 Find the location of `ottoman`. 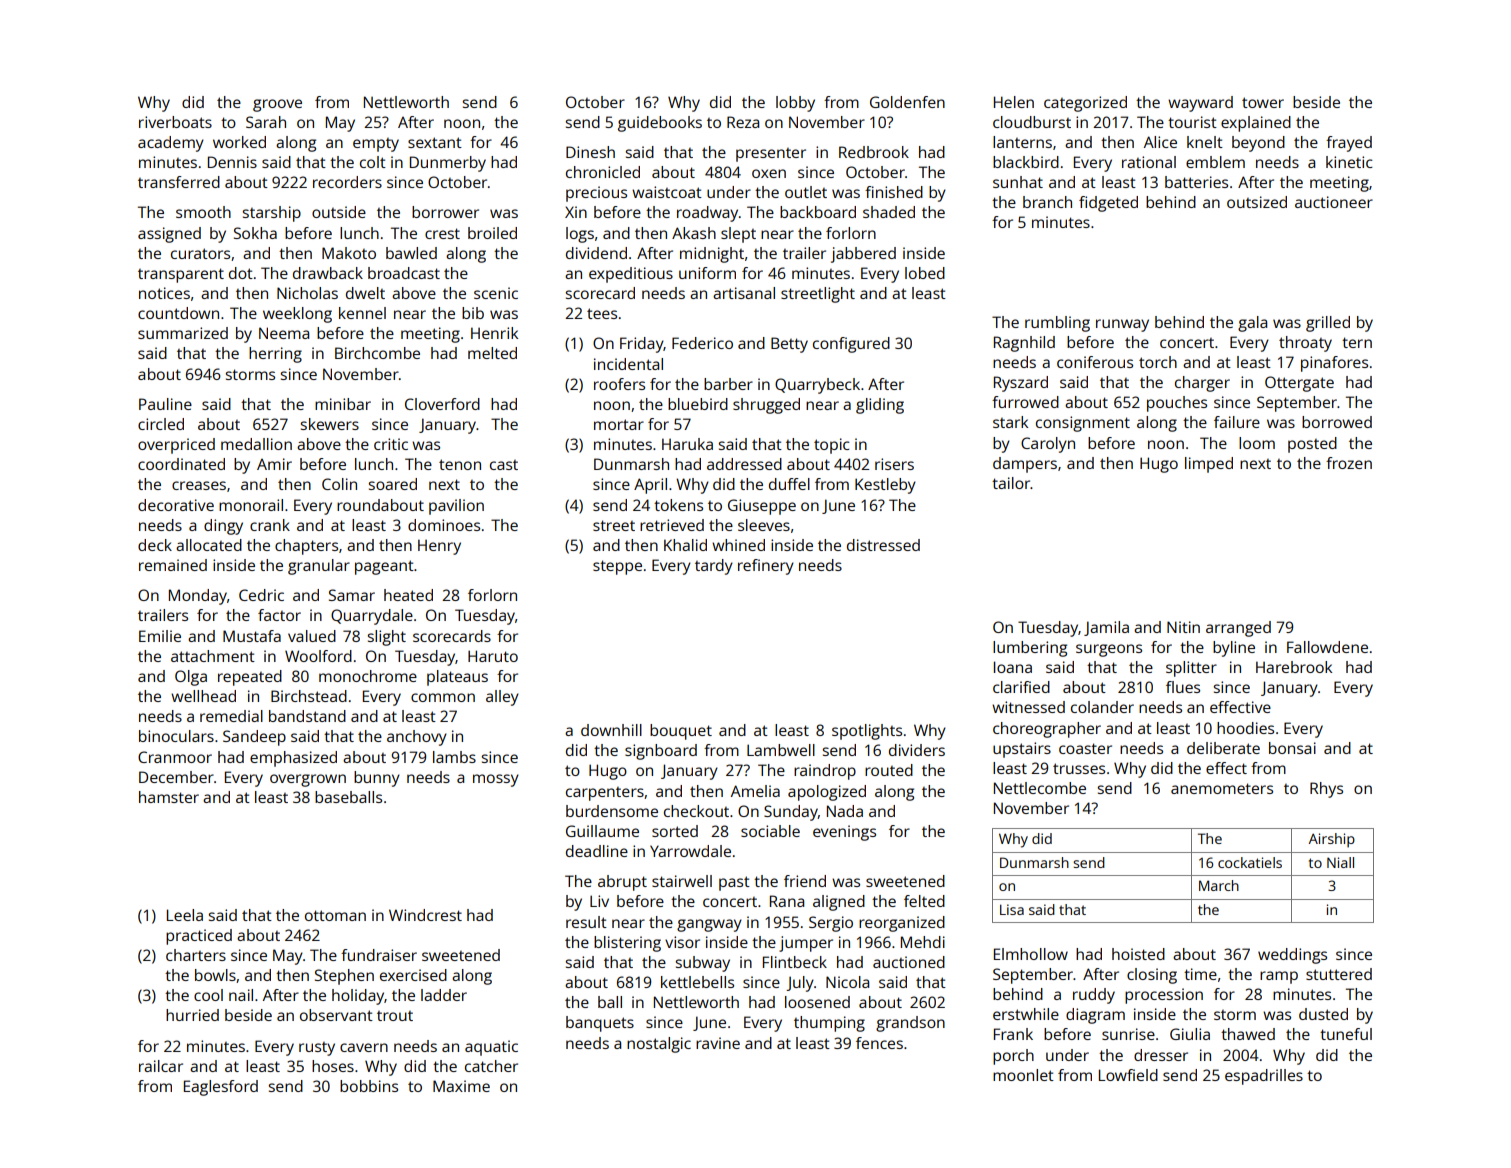

ottoman is located at coordinates (335, 915).
